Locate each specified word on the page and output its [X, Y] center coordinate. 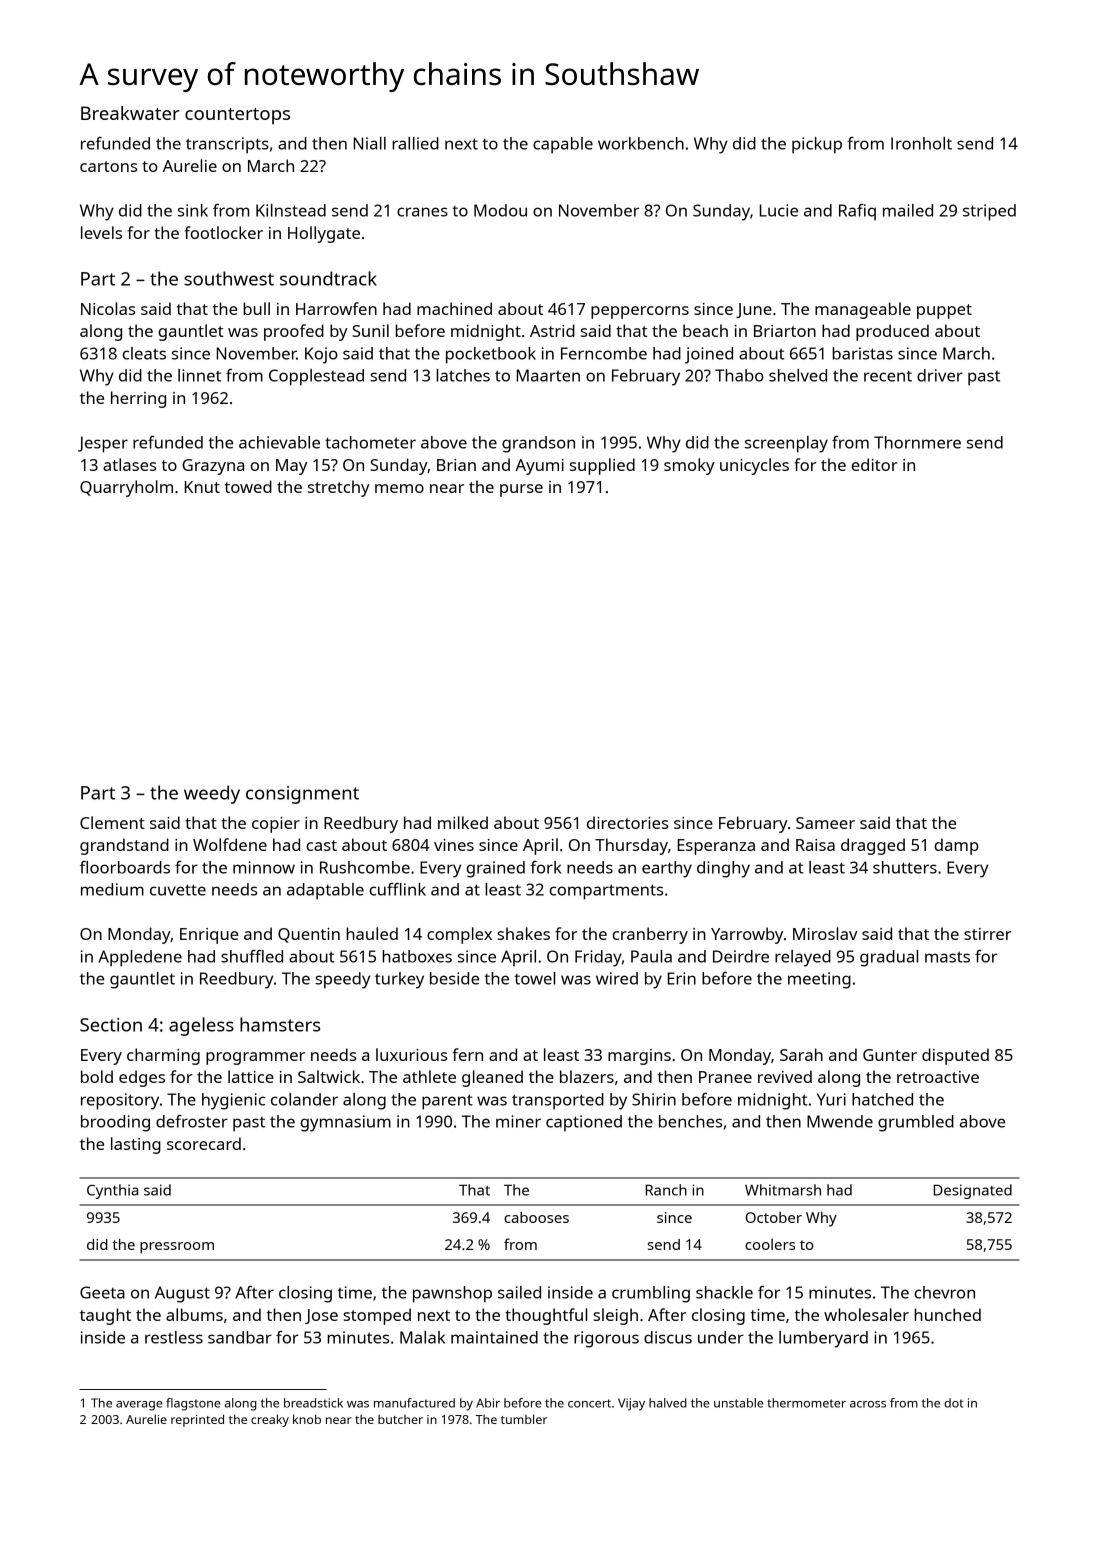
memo [399, 488]
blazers [587, 1076]
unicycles [754, 466]
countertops [237, 116]
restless [174, 1337]
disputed [955, 1056]
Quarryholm [126, 488]
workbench [641, 143]
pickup [817, 145]
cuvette [178, 890]
